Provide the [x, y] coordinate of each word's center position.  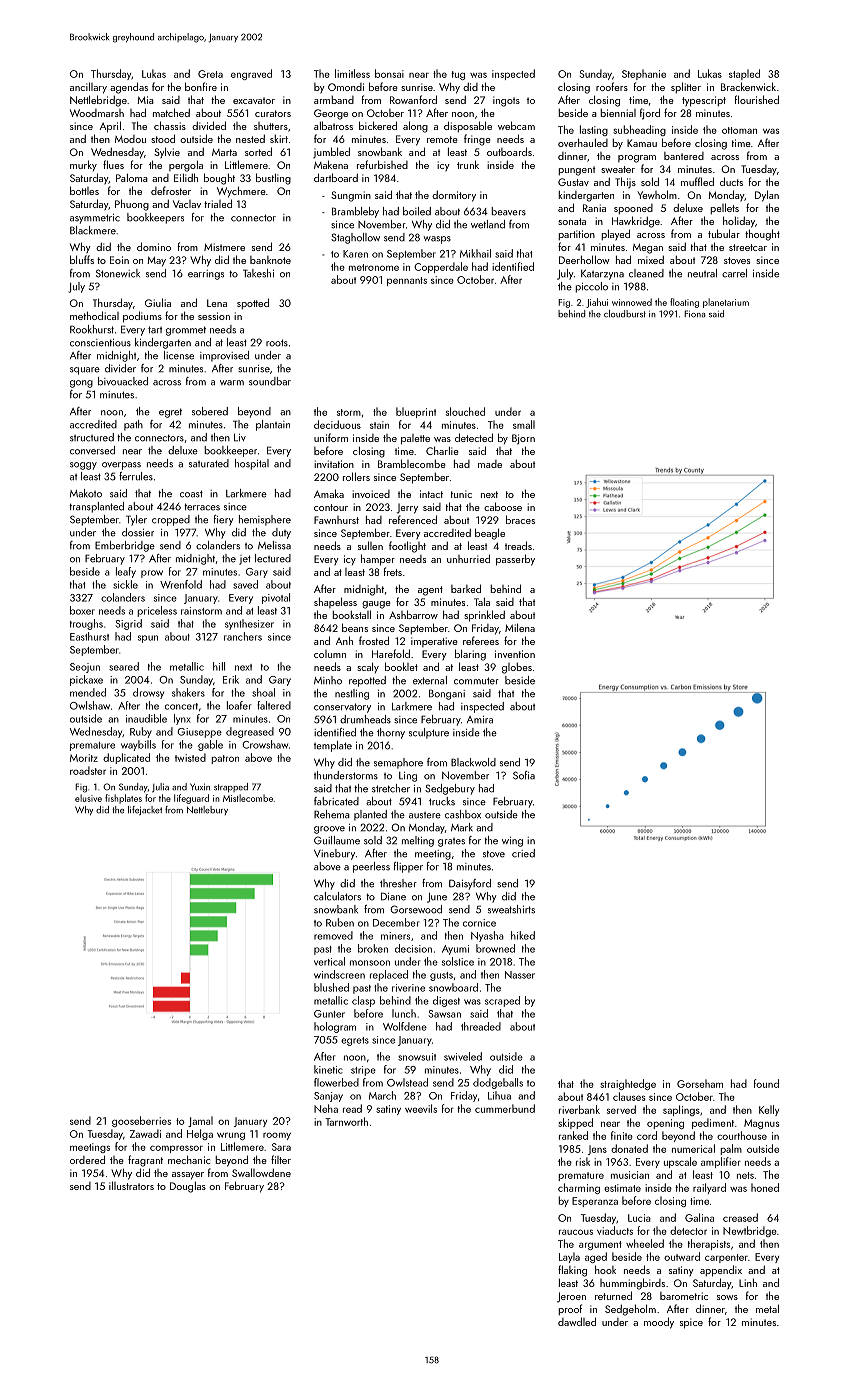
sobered [210, 411]
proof [570, 1309]
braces [520, 519]
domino [154, 246]
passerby [515, 560]
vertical [329, 961]
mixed [651, 260]
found [766, 1083]
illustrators [131, 1185]
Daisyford [470, 884]
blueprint [416, 412]
